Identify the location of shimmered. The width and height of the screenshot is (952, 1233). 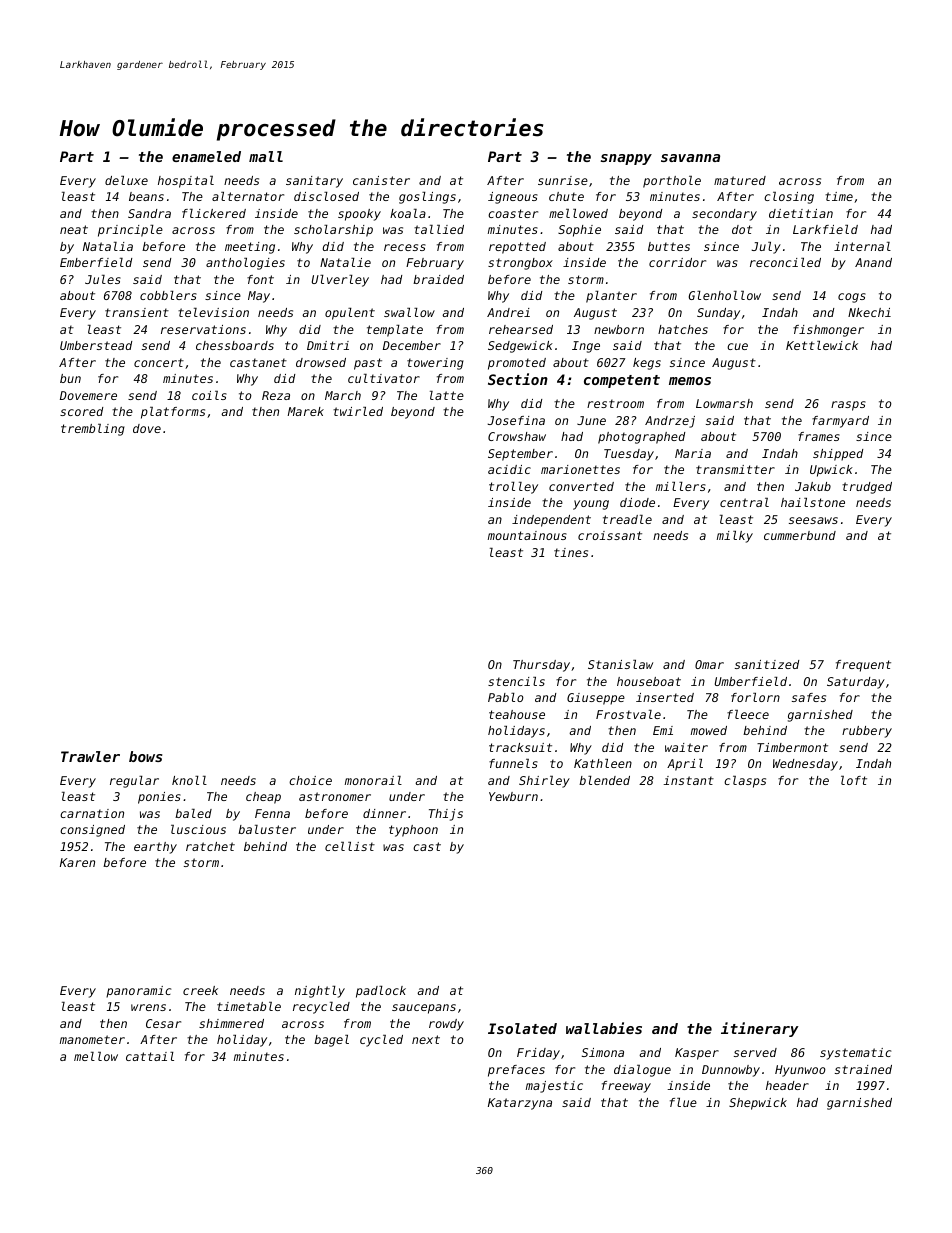
(231, 1023).
